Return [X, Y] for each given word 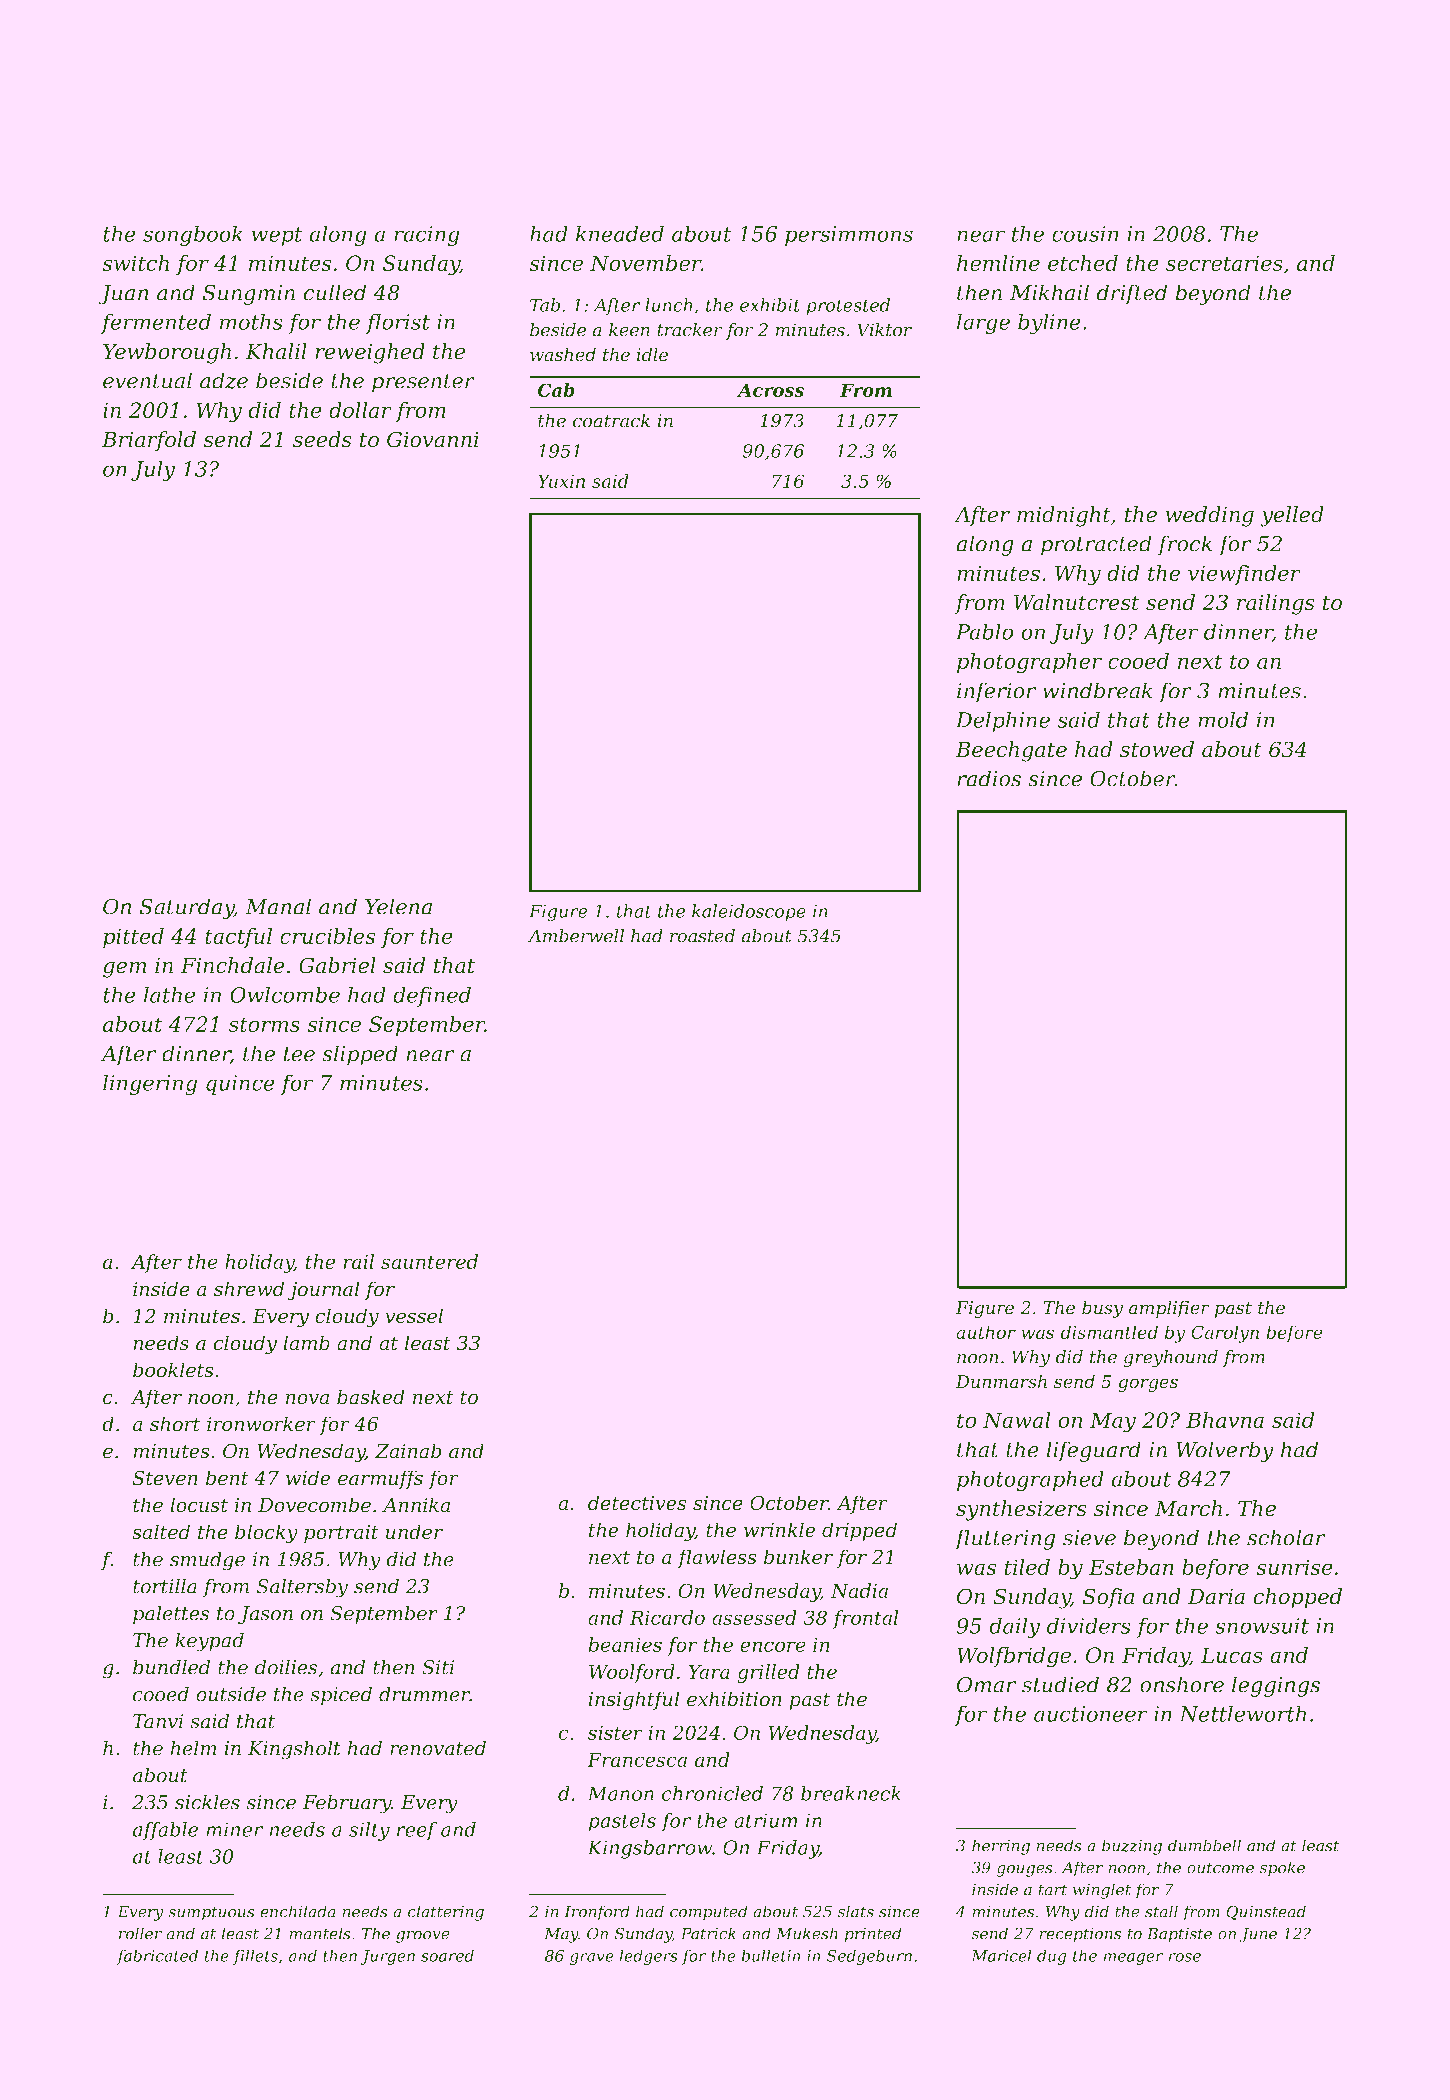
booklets [173, 1370]
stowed [1157, 749]
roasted [702, 936]
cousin [1085, 234]
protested [848, 307]
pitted [133, 938]
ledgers [649, 1957]
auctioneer [1091, 1714]
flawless [717, 1558]
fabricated [157, 1957]
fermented [156, 323]
